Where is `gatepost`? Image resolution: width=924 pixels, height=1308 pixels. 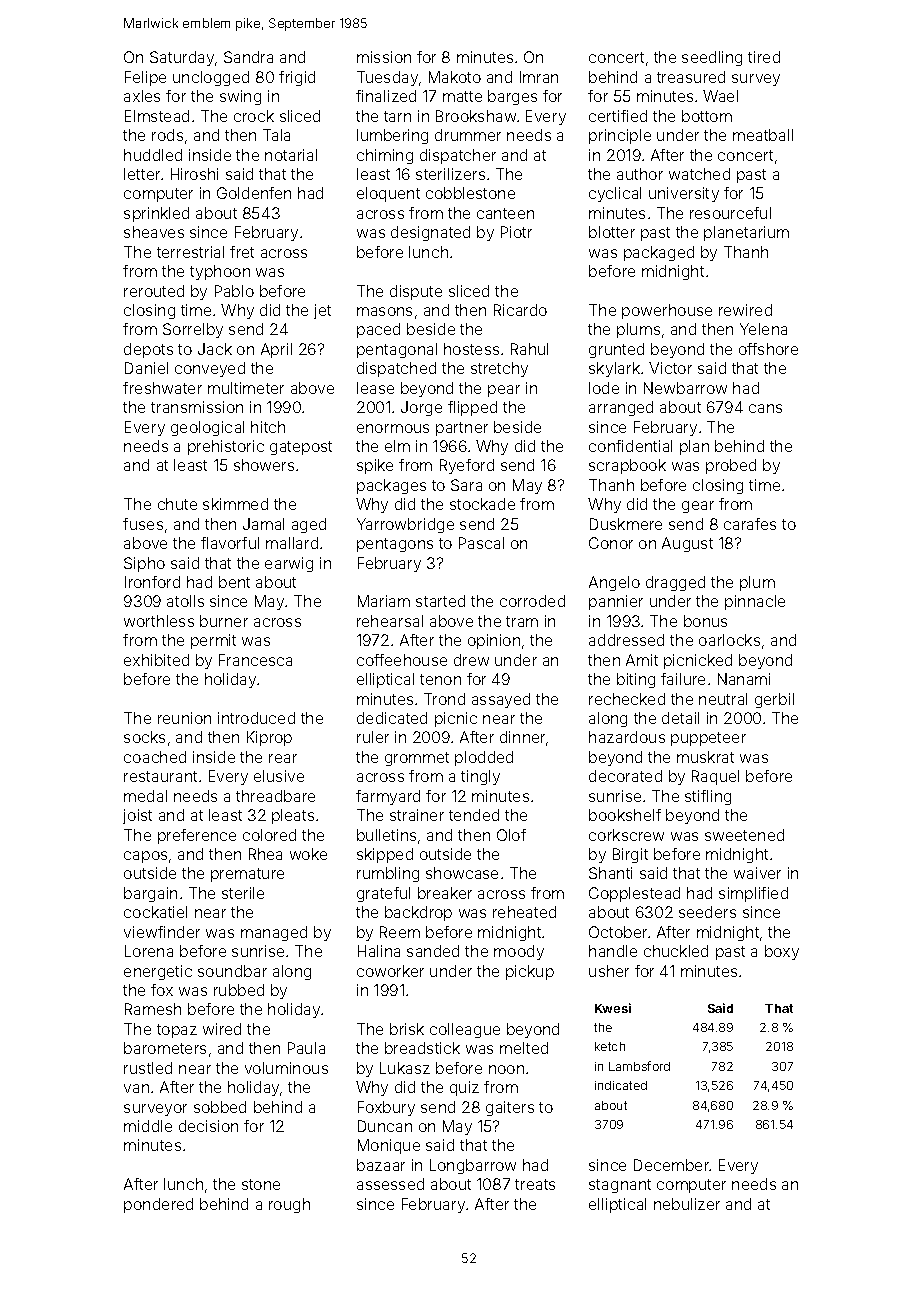 gatepost is located at coordinates (301, 448).
